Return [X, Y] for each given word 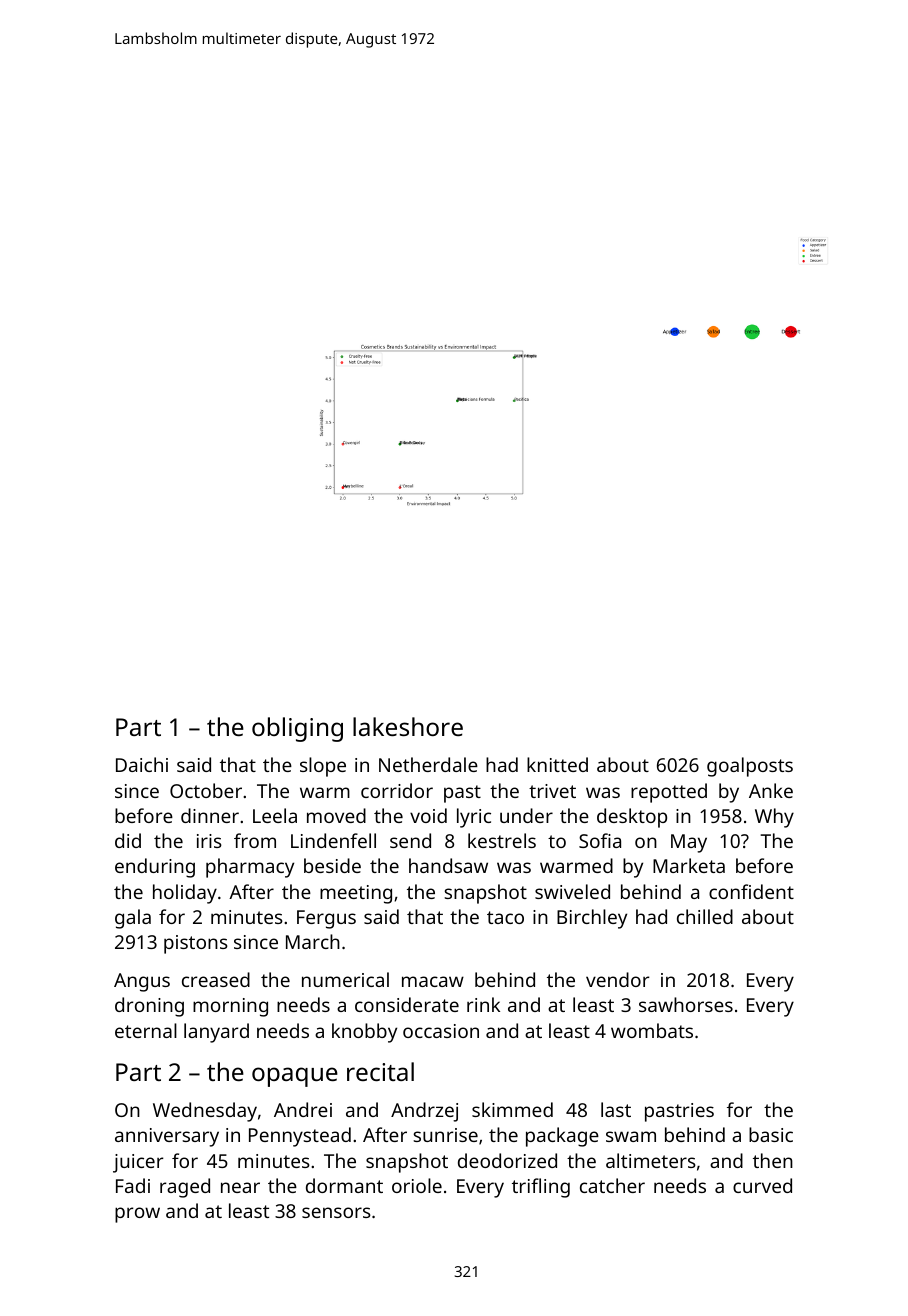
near [240, 1187]
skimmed [512, 1109]
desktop [632, 818]
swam [631, 1136]
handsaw [448, 865]
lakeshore [408, 726]
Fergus [326, 919]
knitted [557, 764]
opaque [295, 1077]
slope [323, 767]
